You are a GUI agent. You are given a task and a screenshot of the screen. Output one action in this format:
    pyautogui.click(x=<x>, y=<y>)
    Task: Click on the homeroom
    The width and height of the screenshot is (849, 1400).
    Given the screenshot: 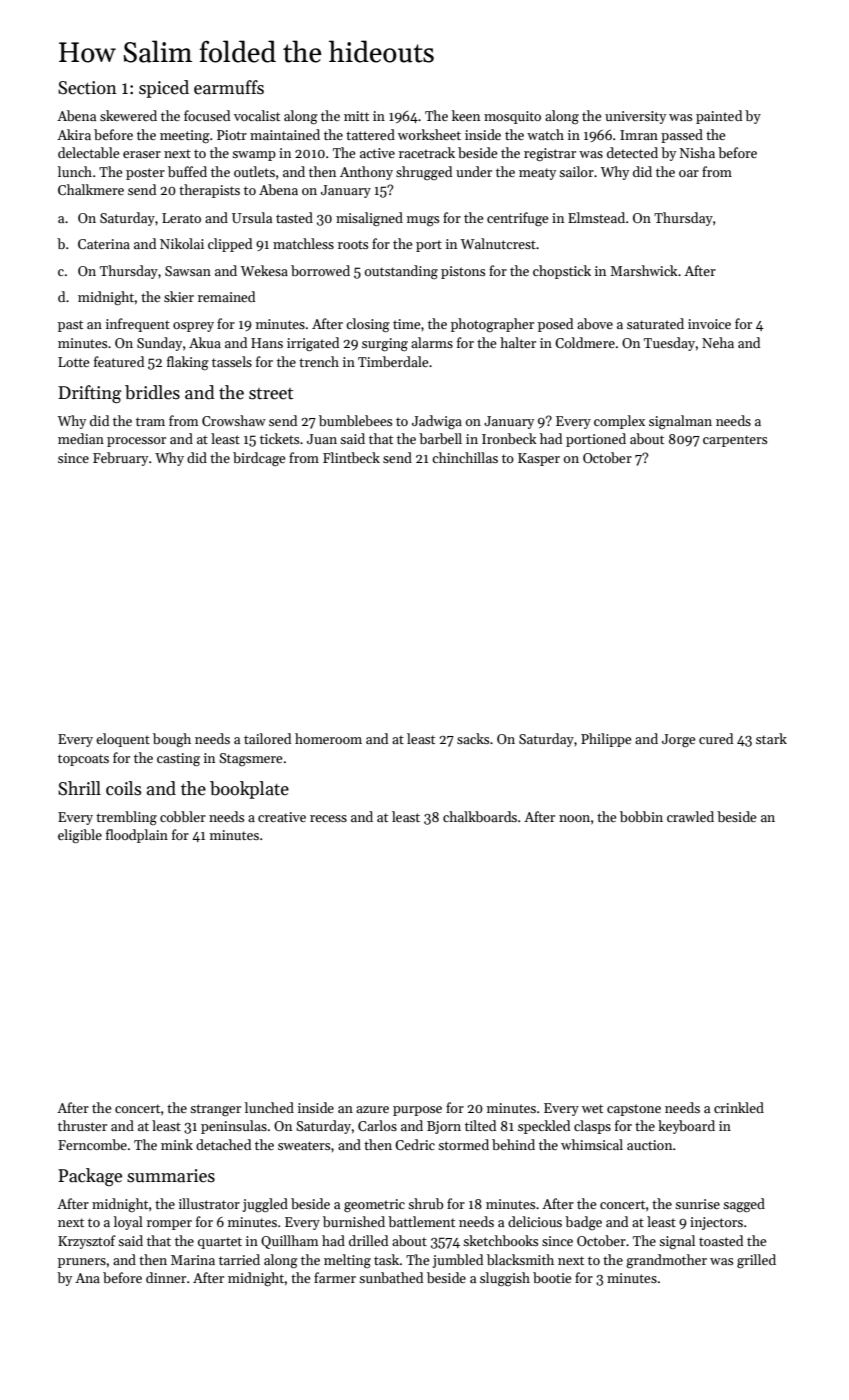 What is the action you would take?
    pyautogui.click(x=328, y=738)
